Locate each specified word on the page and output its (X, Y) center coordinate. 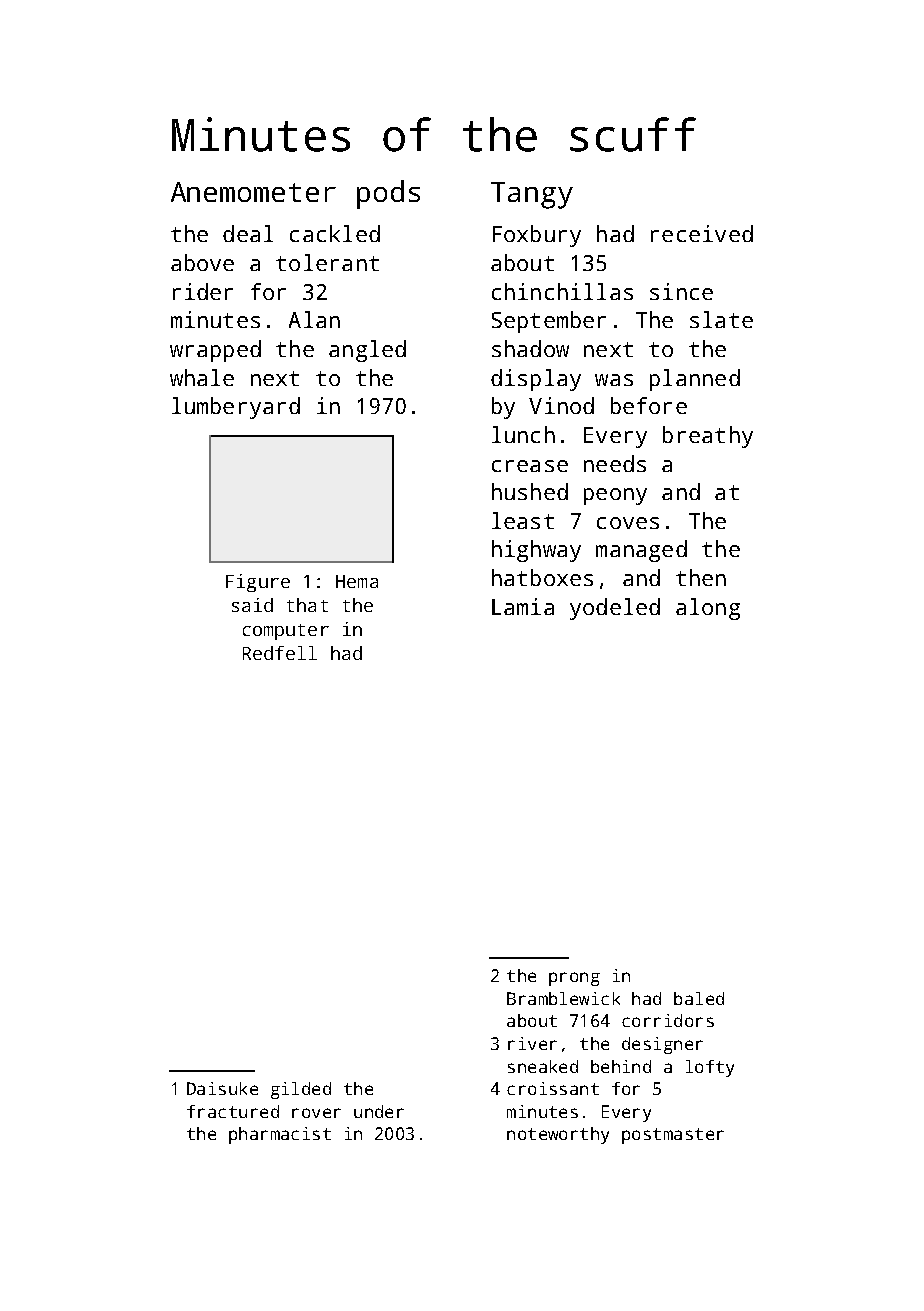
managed (641, 551)
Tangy (532, 195)
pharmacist (280, 1135)
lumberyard (236, 408)
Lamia (523, 606)
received (702, 233)
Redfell (280, 653)
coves (628, 523)
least (523, 520)
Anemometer (253, 192)
